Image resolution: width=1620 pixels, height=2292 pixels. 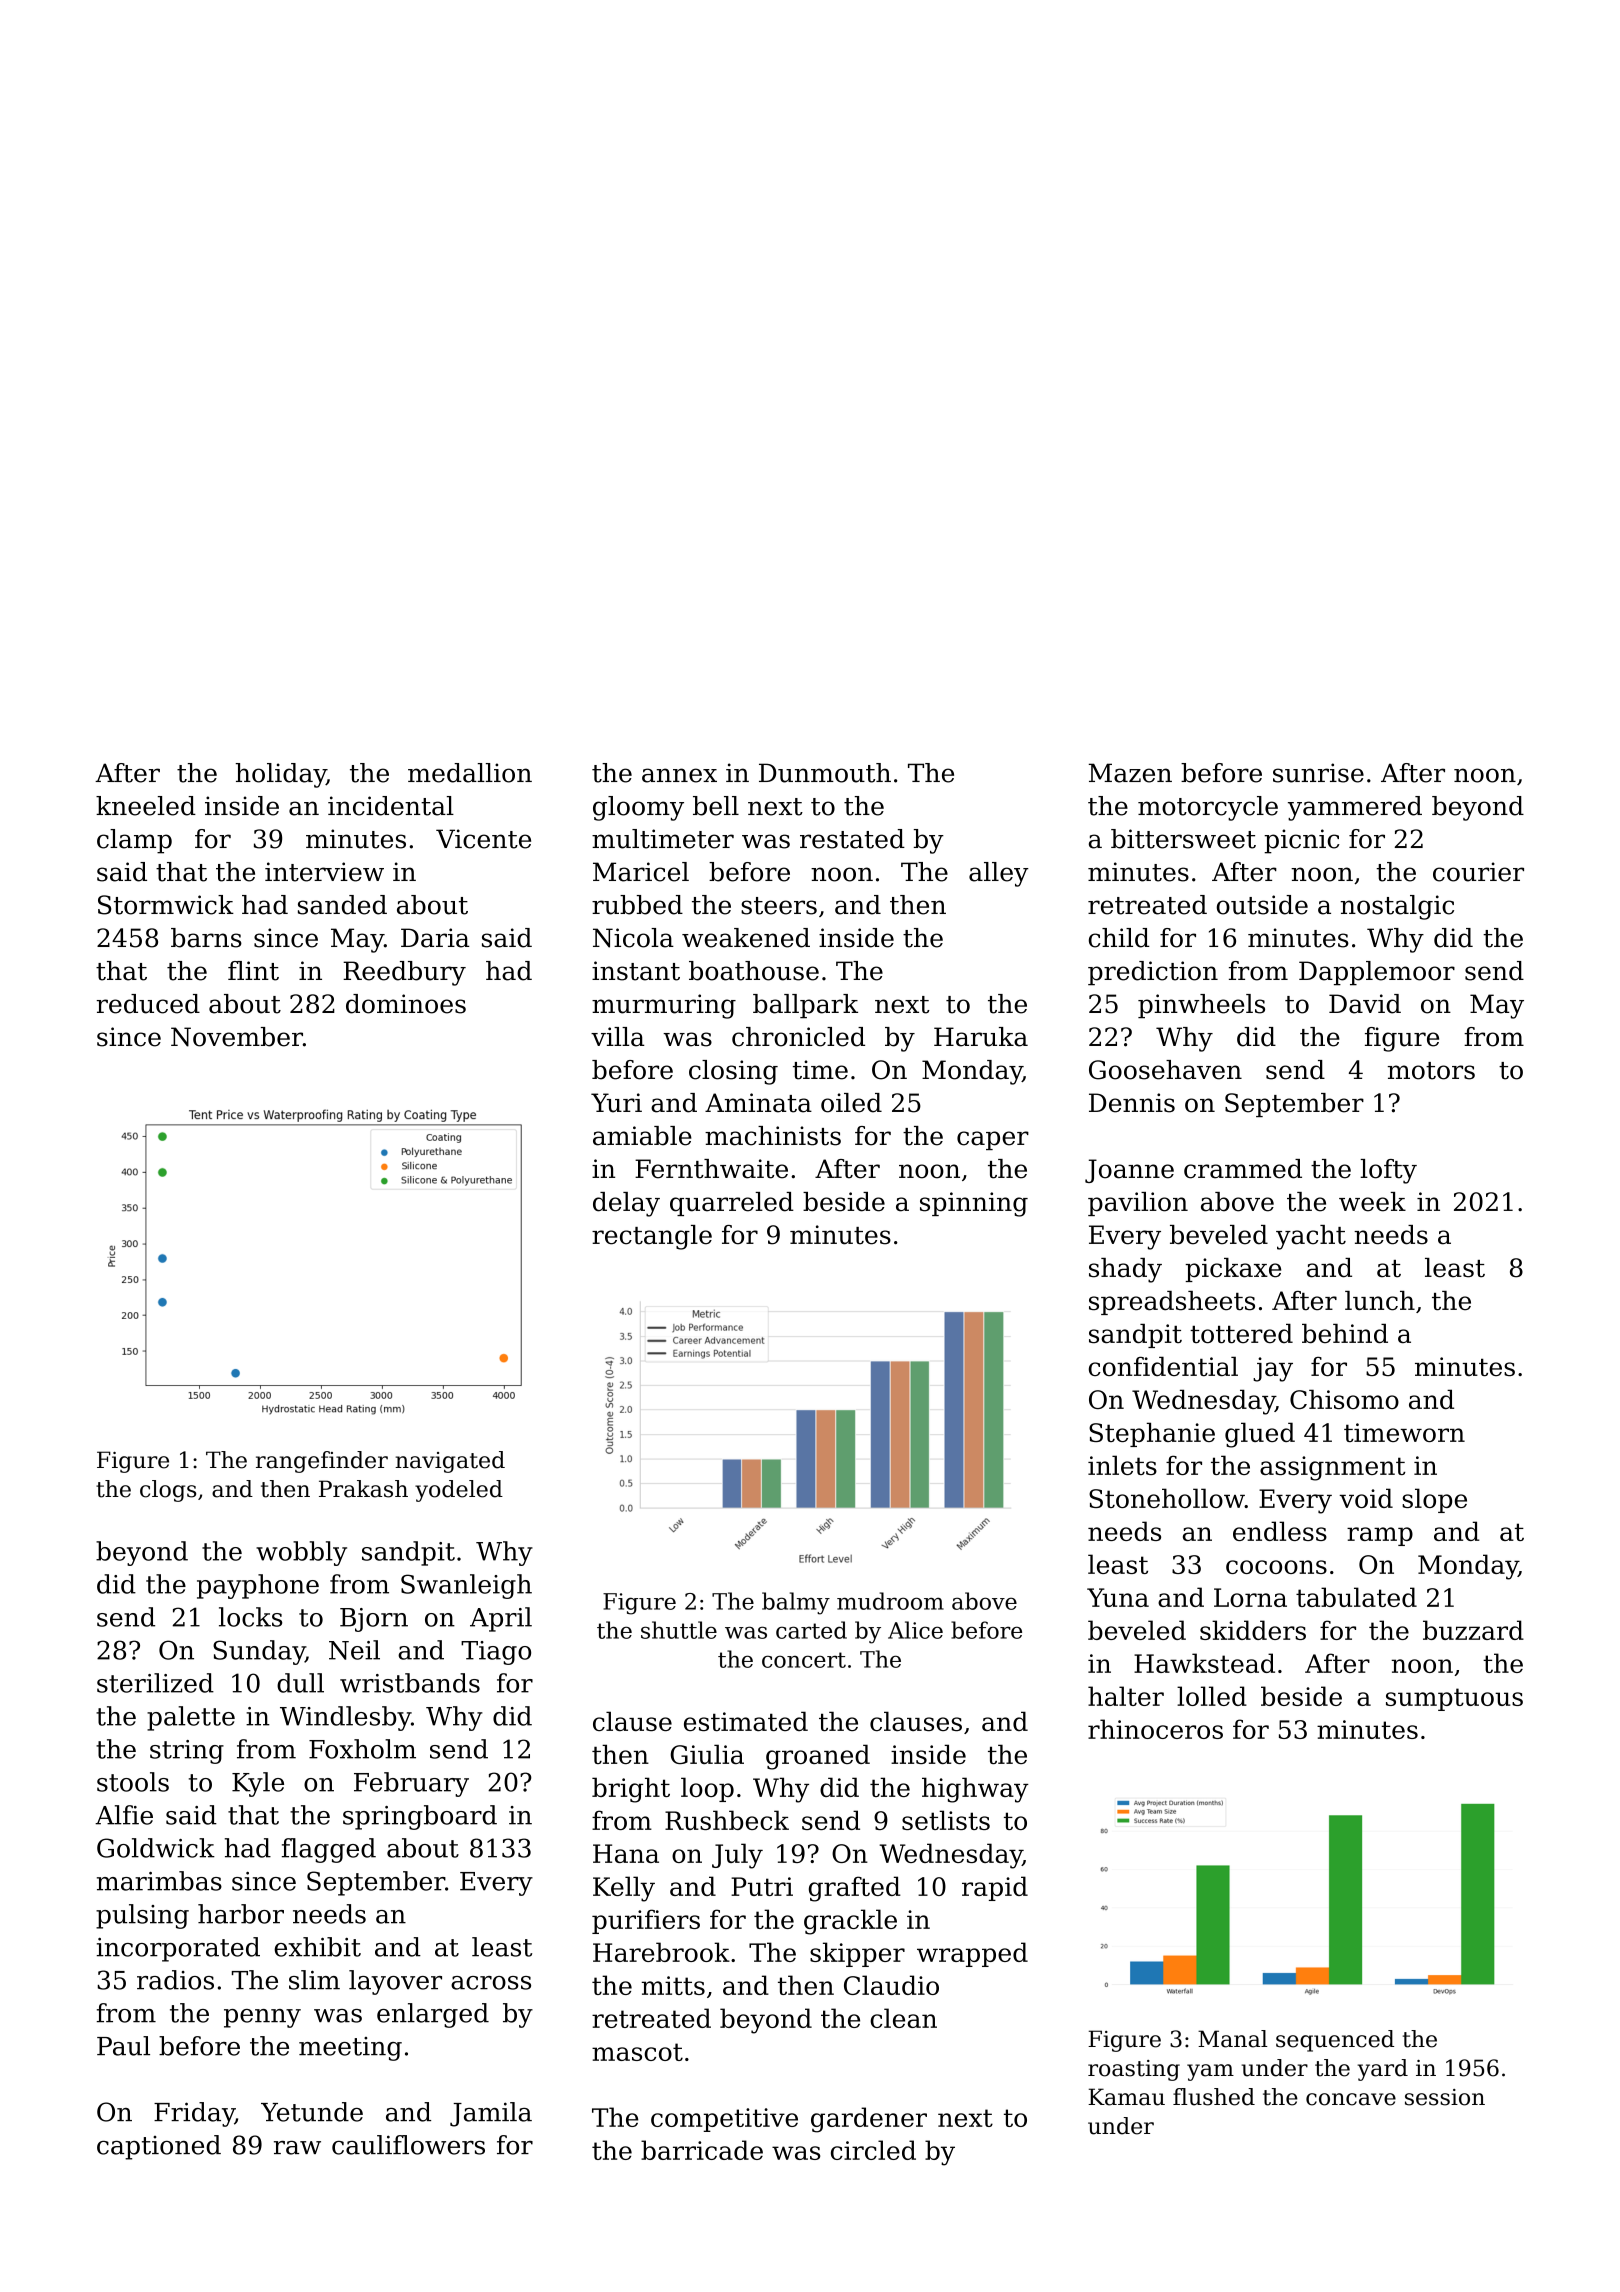 I want to click on Daria, so click(x=435, y=938).
